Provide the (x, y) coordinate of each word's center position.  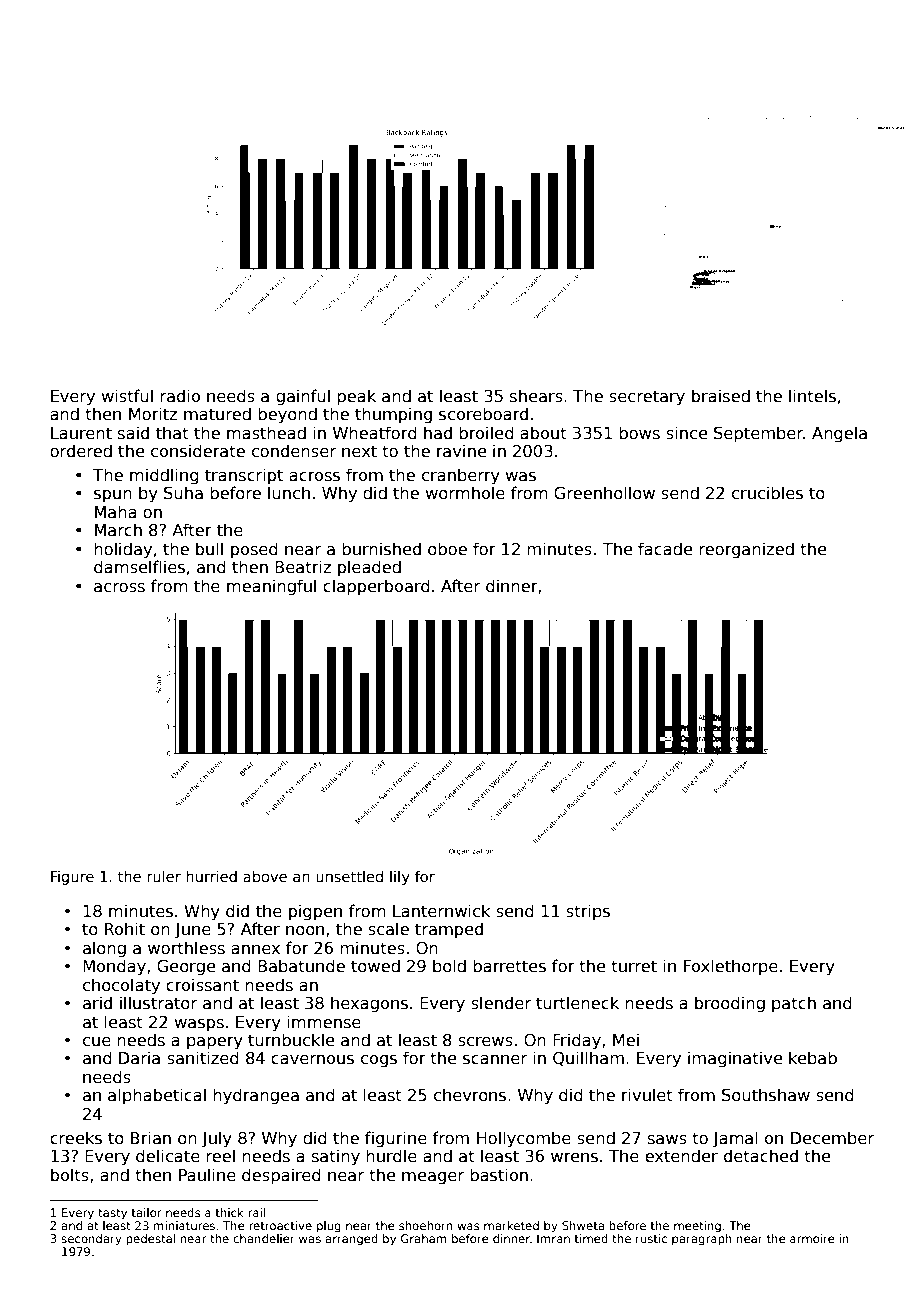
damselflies (139, 567)
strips (588, 912)
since (686, 433)
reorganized (746, 550)
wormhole (465, 492)
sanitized (203, 1058)
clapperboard (376, 587)
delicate (168, 1156)
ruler (164, 876)
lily (400, 878)
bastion (499, 1175)
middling (164, 476)
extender (681, 1155)
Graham (424, 1238)
